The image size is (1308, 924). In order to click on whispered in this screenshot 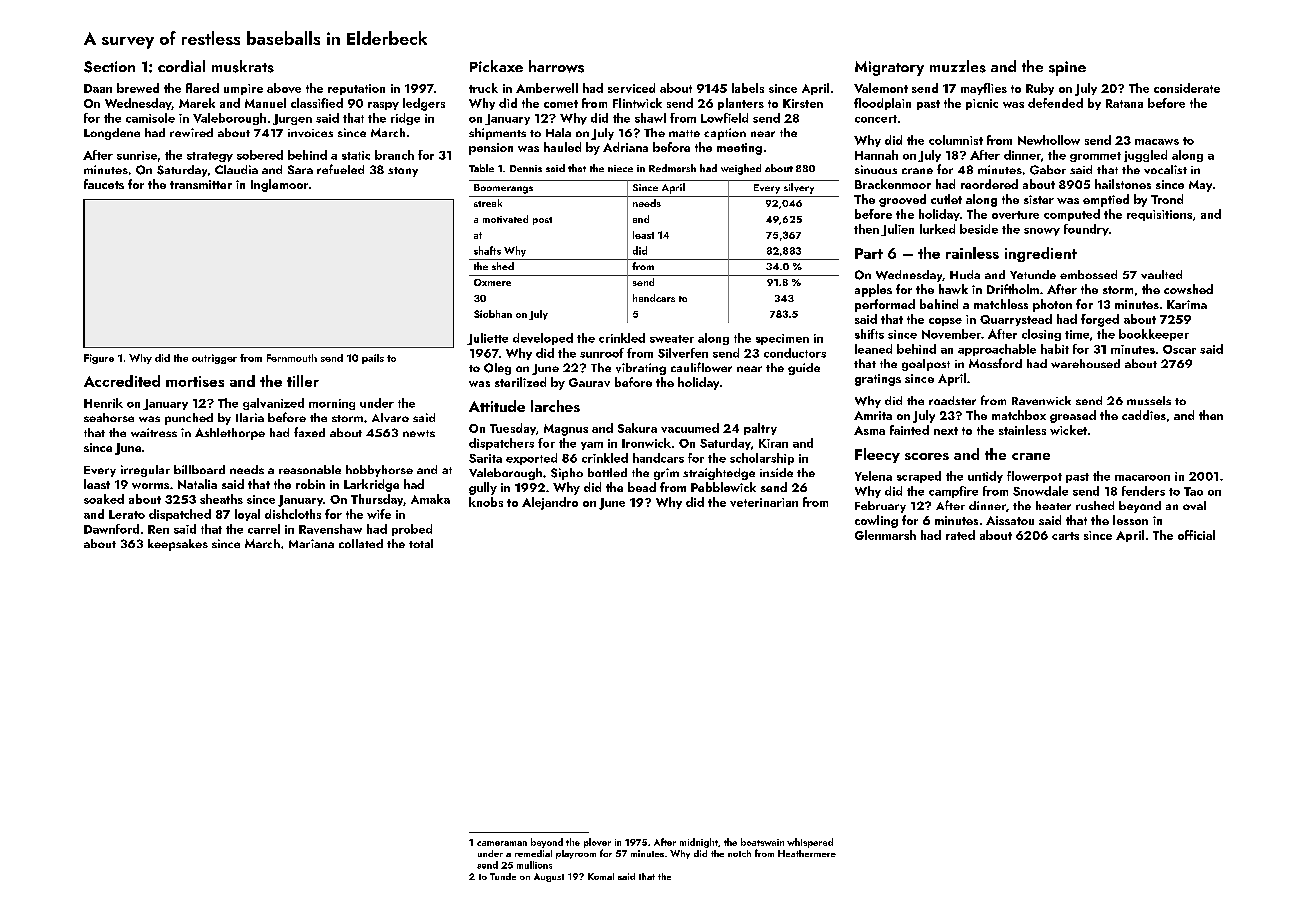, I will do `click(810, 843)`.
